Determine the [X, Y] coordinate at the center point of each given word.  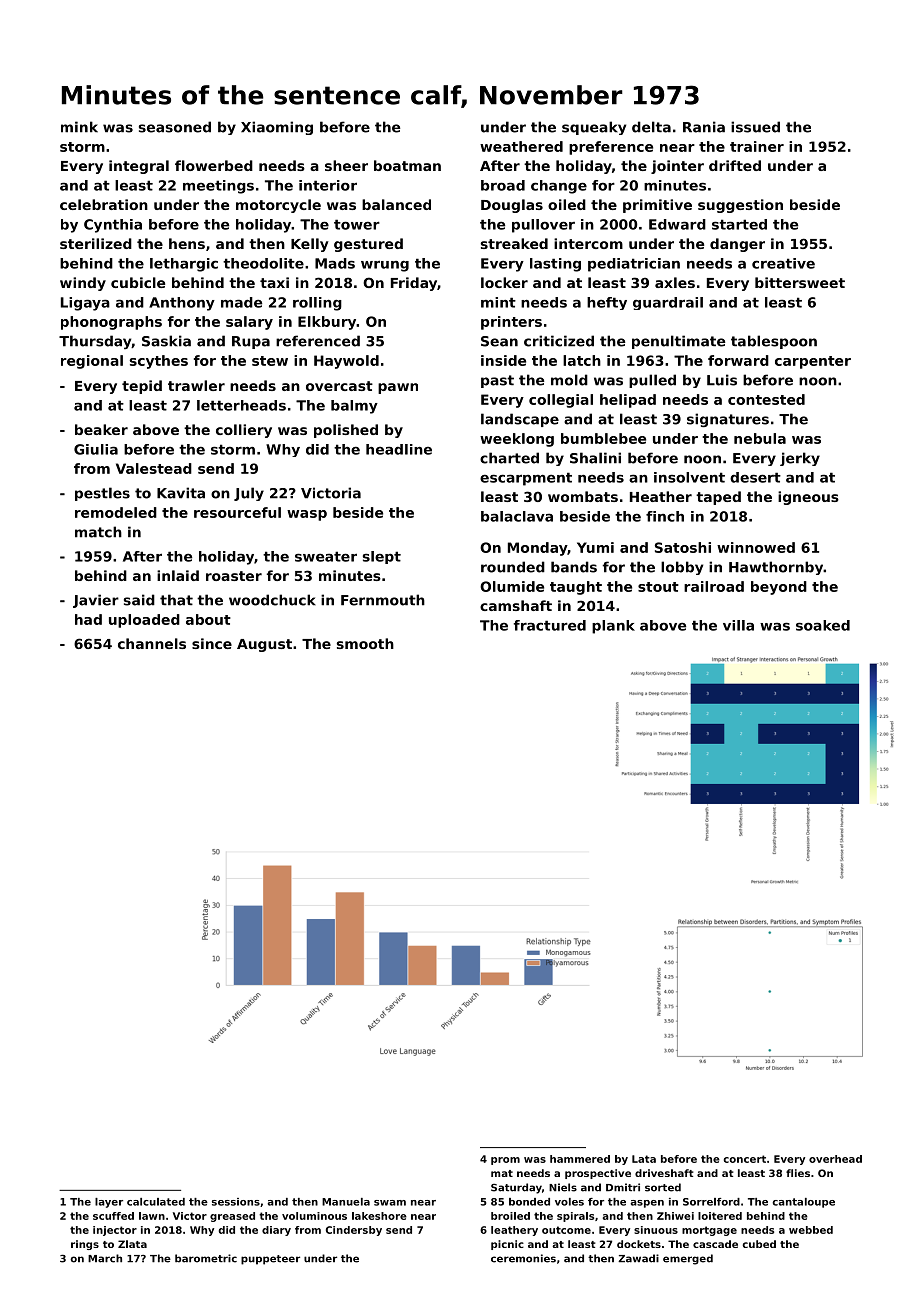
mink [79, 127]
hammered [580, 1159]
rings [85, 1245]
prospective [598, 1174]
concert [745, 1159]
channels [152, 643]
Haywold [346, 362]
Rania [704, 127]
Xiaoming [277, 128]
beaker [101, 429]
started [739, 224]
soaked [823, 625]
